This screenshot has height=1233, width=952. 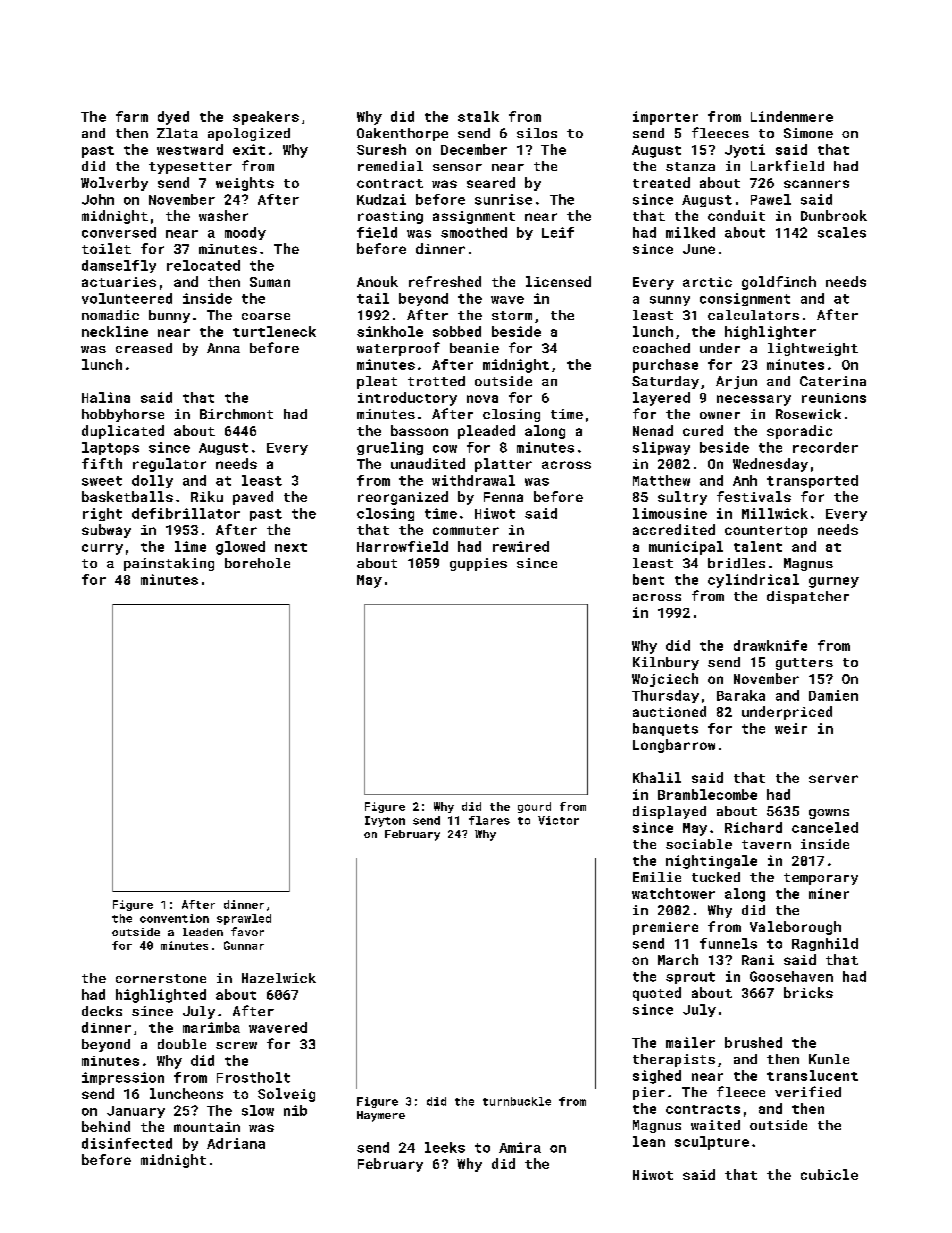 What do you see at coordinates (653, 430) in the screenshot?
I see `Nenad` at bounding box center [653, 430].
